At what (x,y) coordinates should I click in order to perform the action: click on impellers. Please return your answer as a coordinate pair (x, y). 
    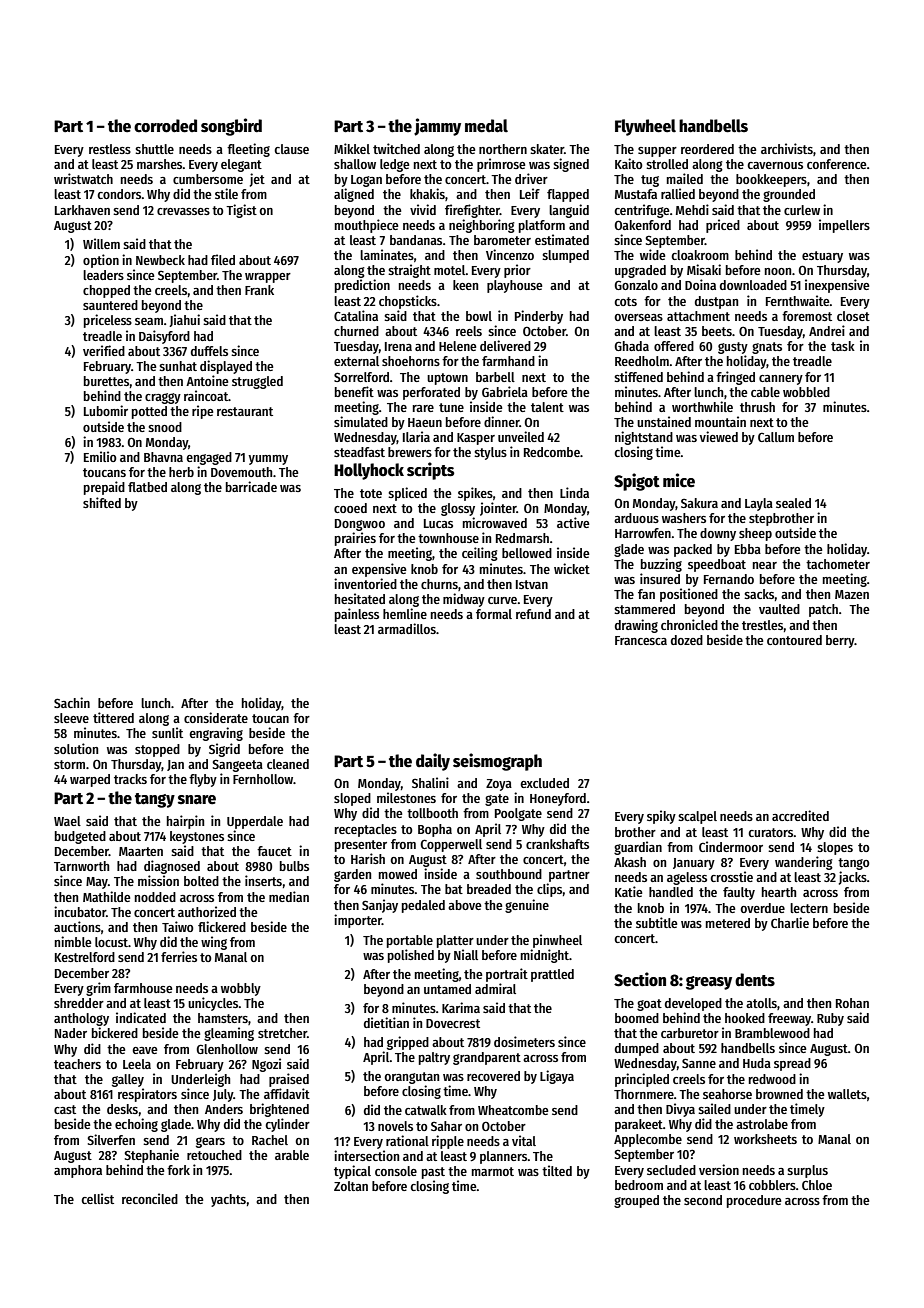
    Looking at the image, I should click on (844, 226).
